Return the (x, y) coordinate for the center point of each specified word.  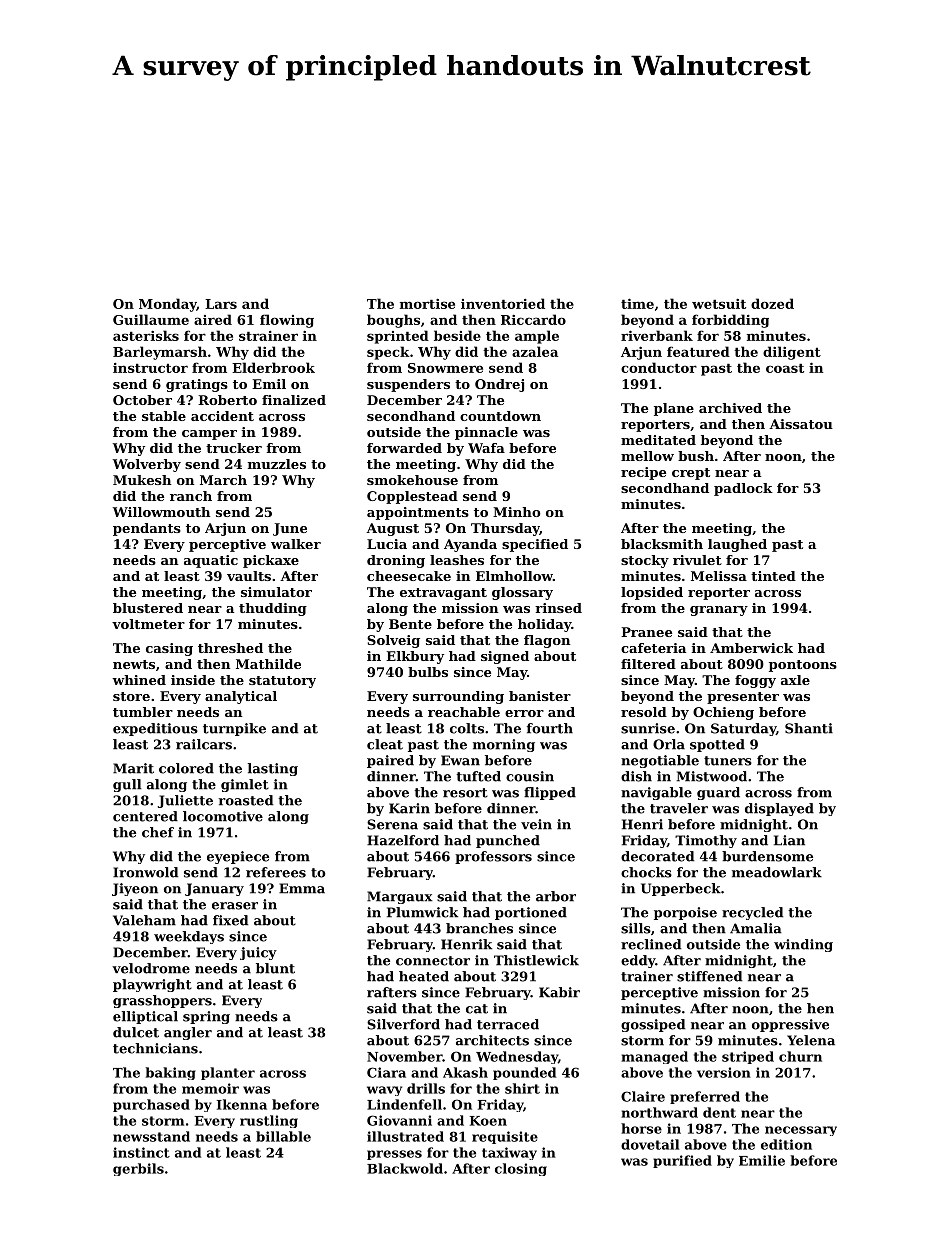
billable (283, 1136)
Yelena (811, 1040)
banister (540, 696)
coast (785, 368)
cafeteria (653, 648)
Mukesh (142, 480)
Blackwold (405, 1168)
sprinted (398, 337)
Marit (133, 768)
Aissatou (801, 424)
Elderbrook (273, 367)
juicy (258, 953)
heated (424, 976)
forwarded (404, 448)
